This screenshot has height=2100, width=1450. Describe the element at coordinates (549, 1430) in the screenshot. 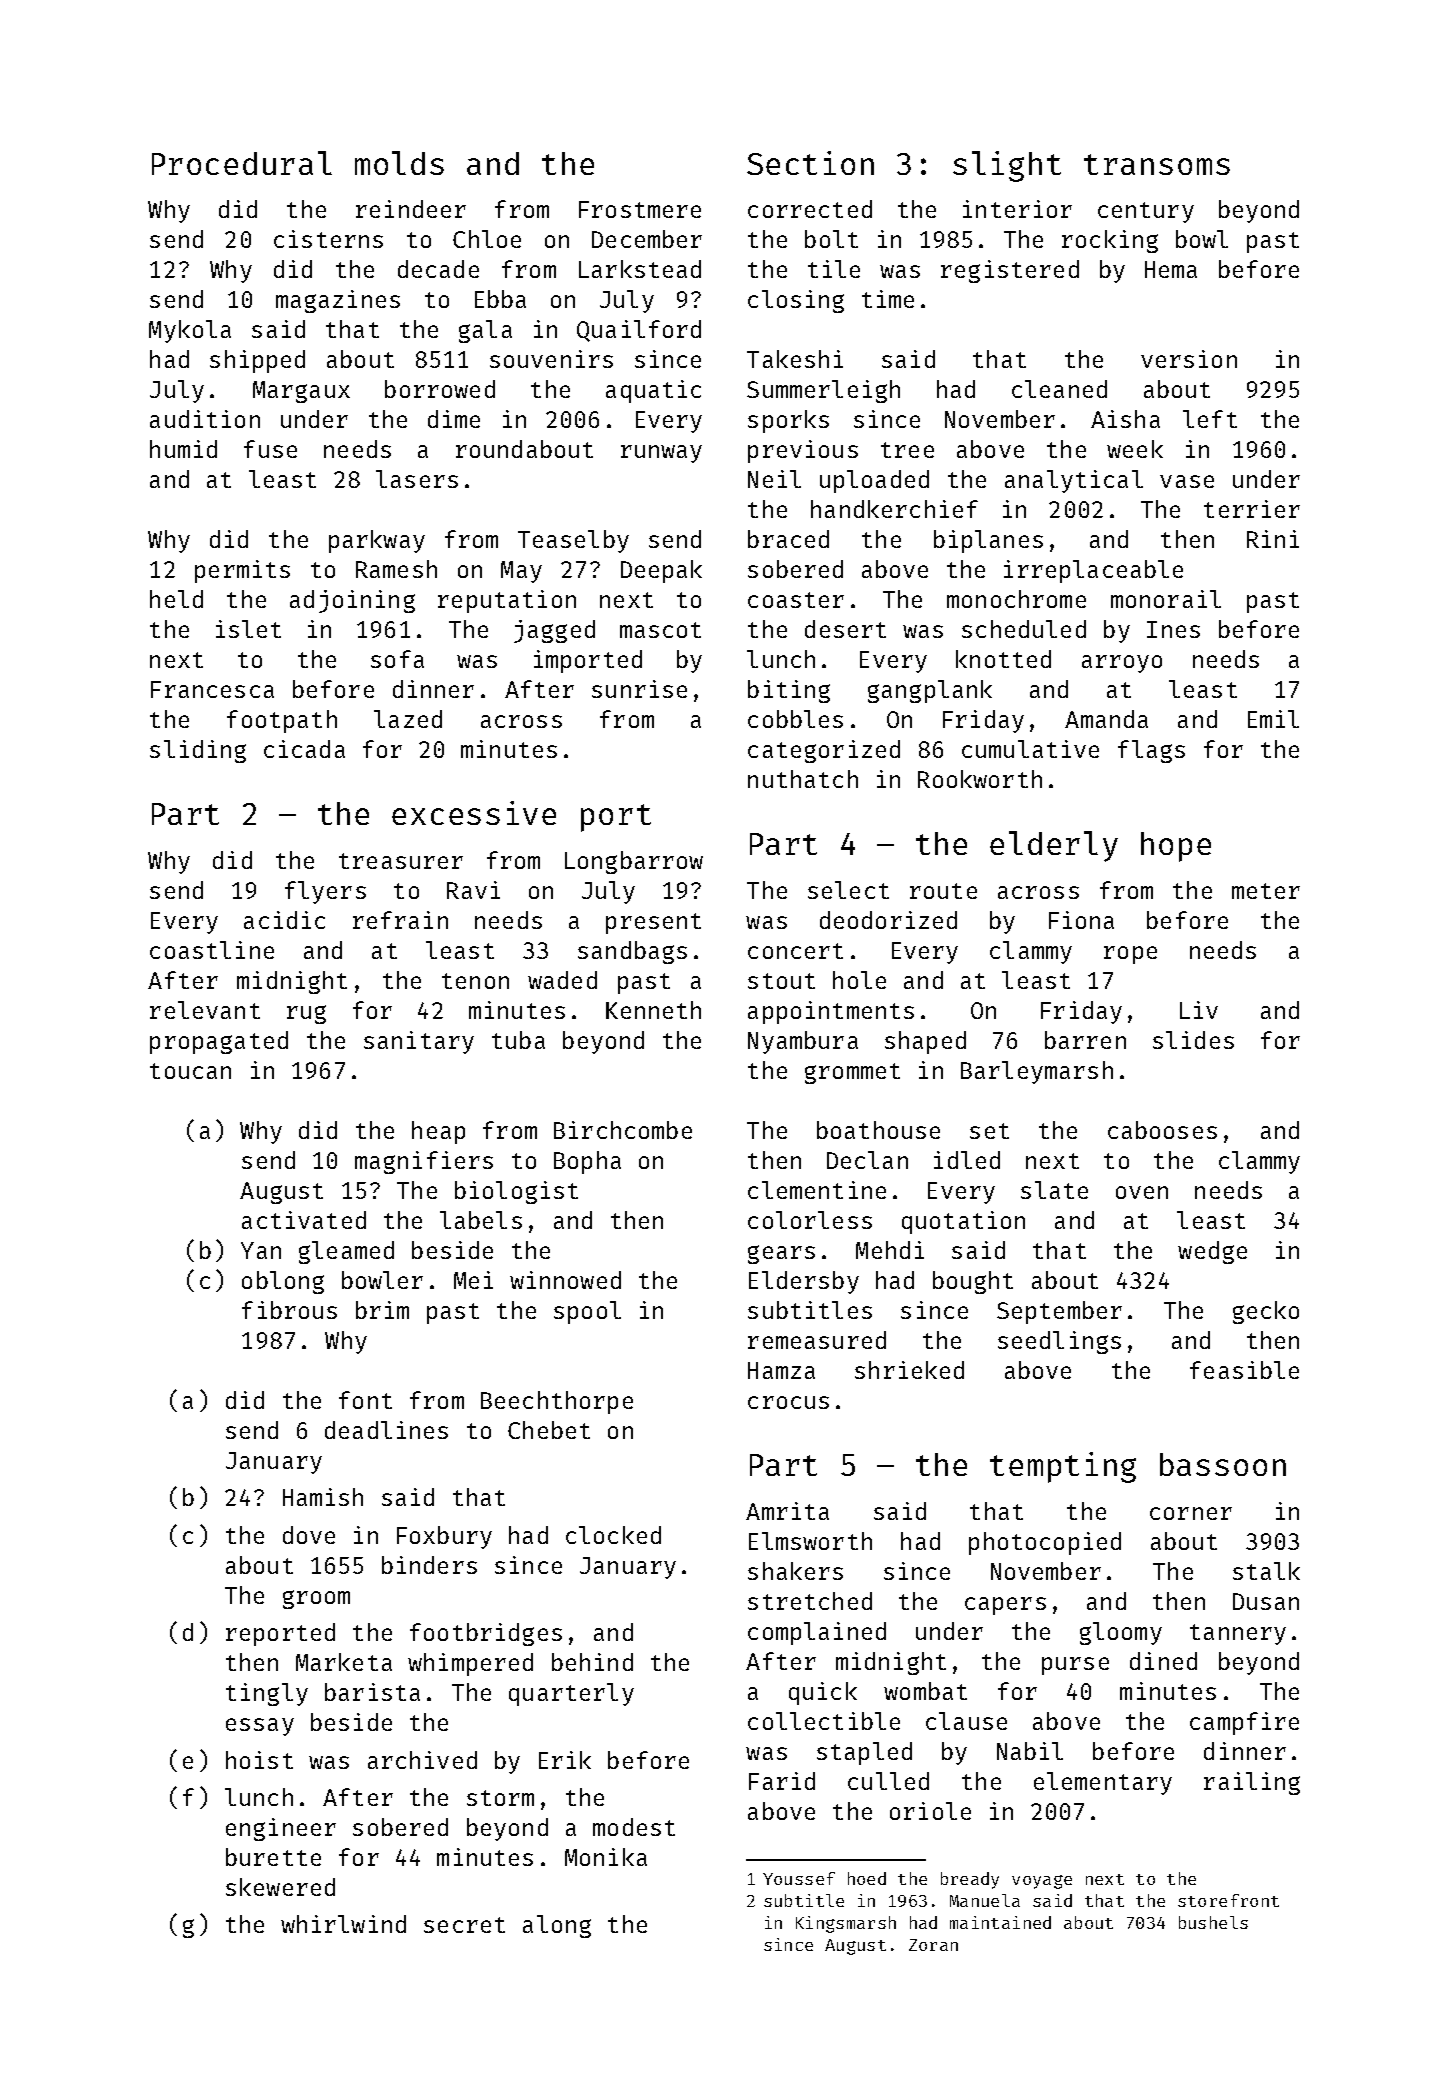

I see `Chebet` at that location.
